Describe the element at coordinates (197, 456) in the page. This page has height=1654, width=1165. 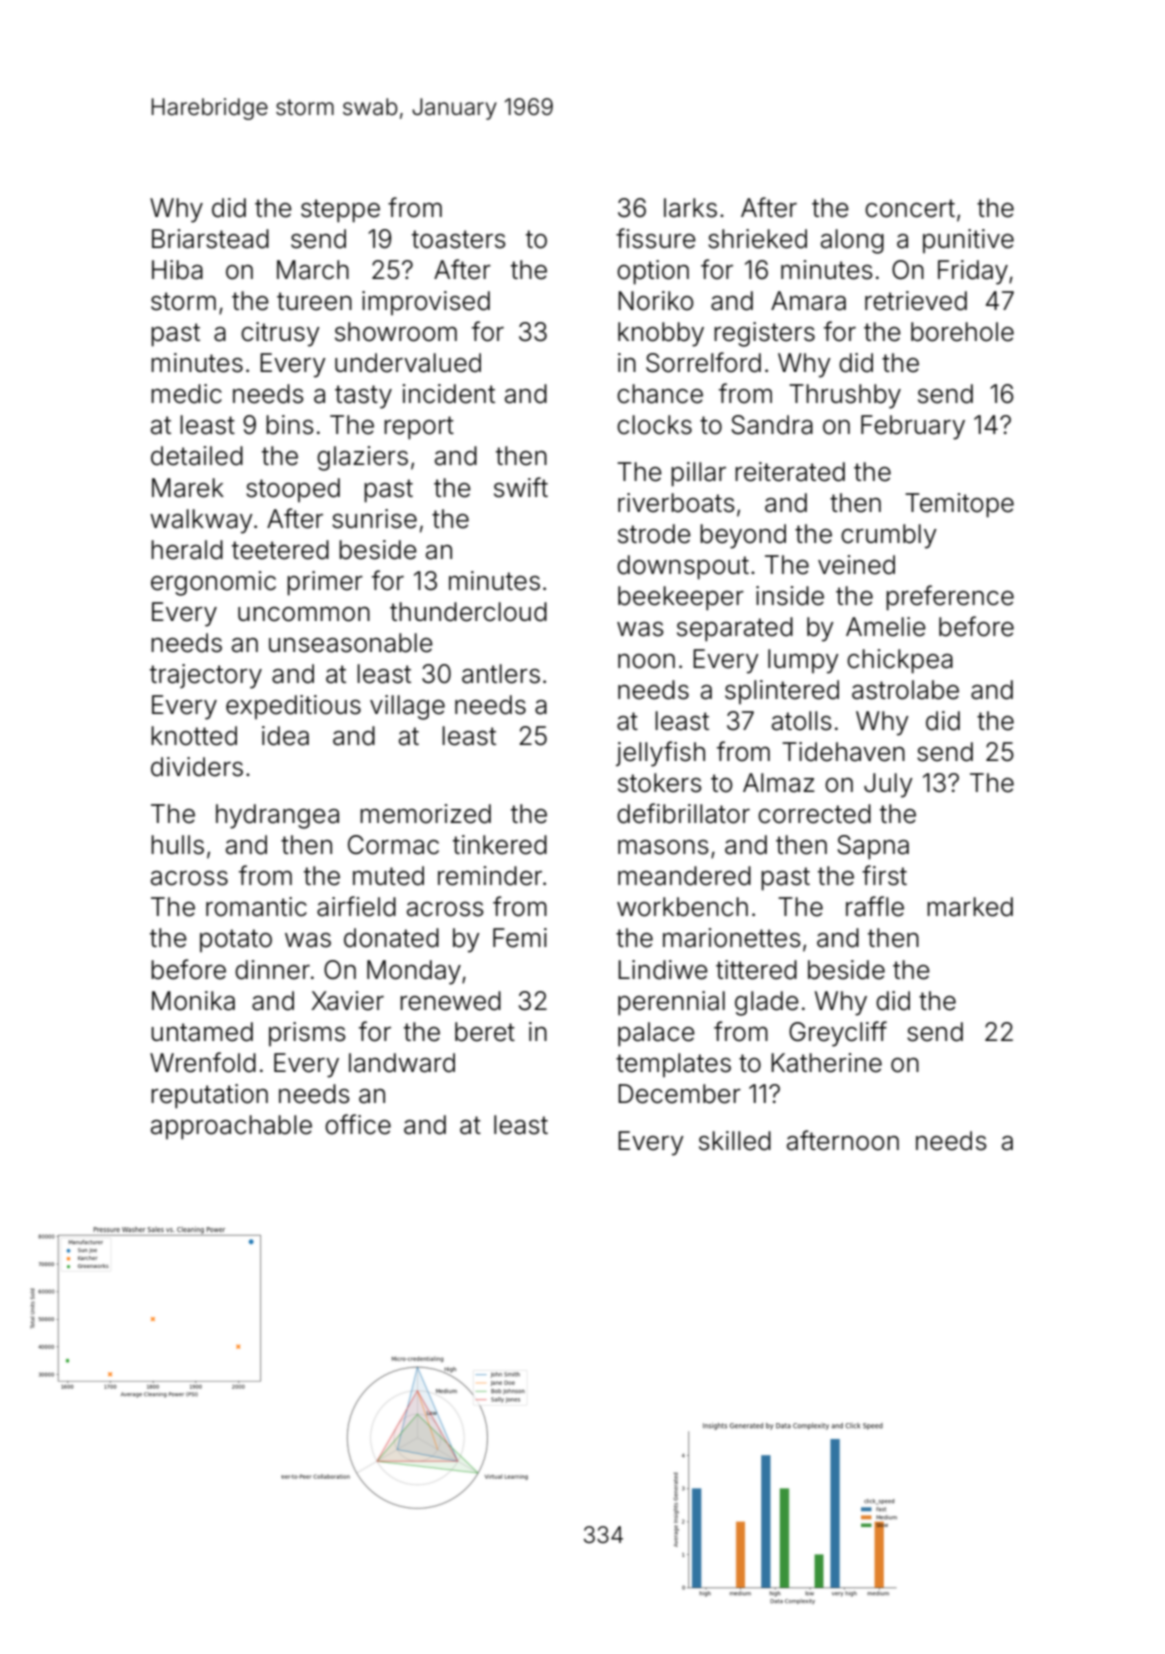
I see `detailed` at that location.
